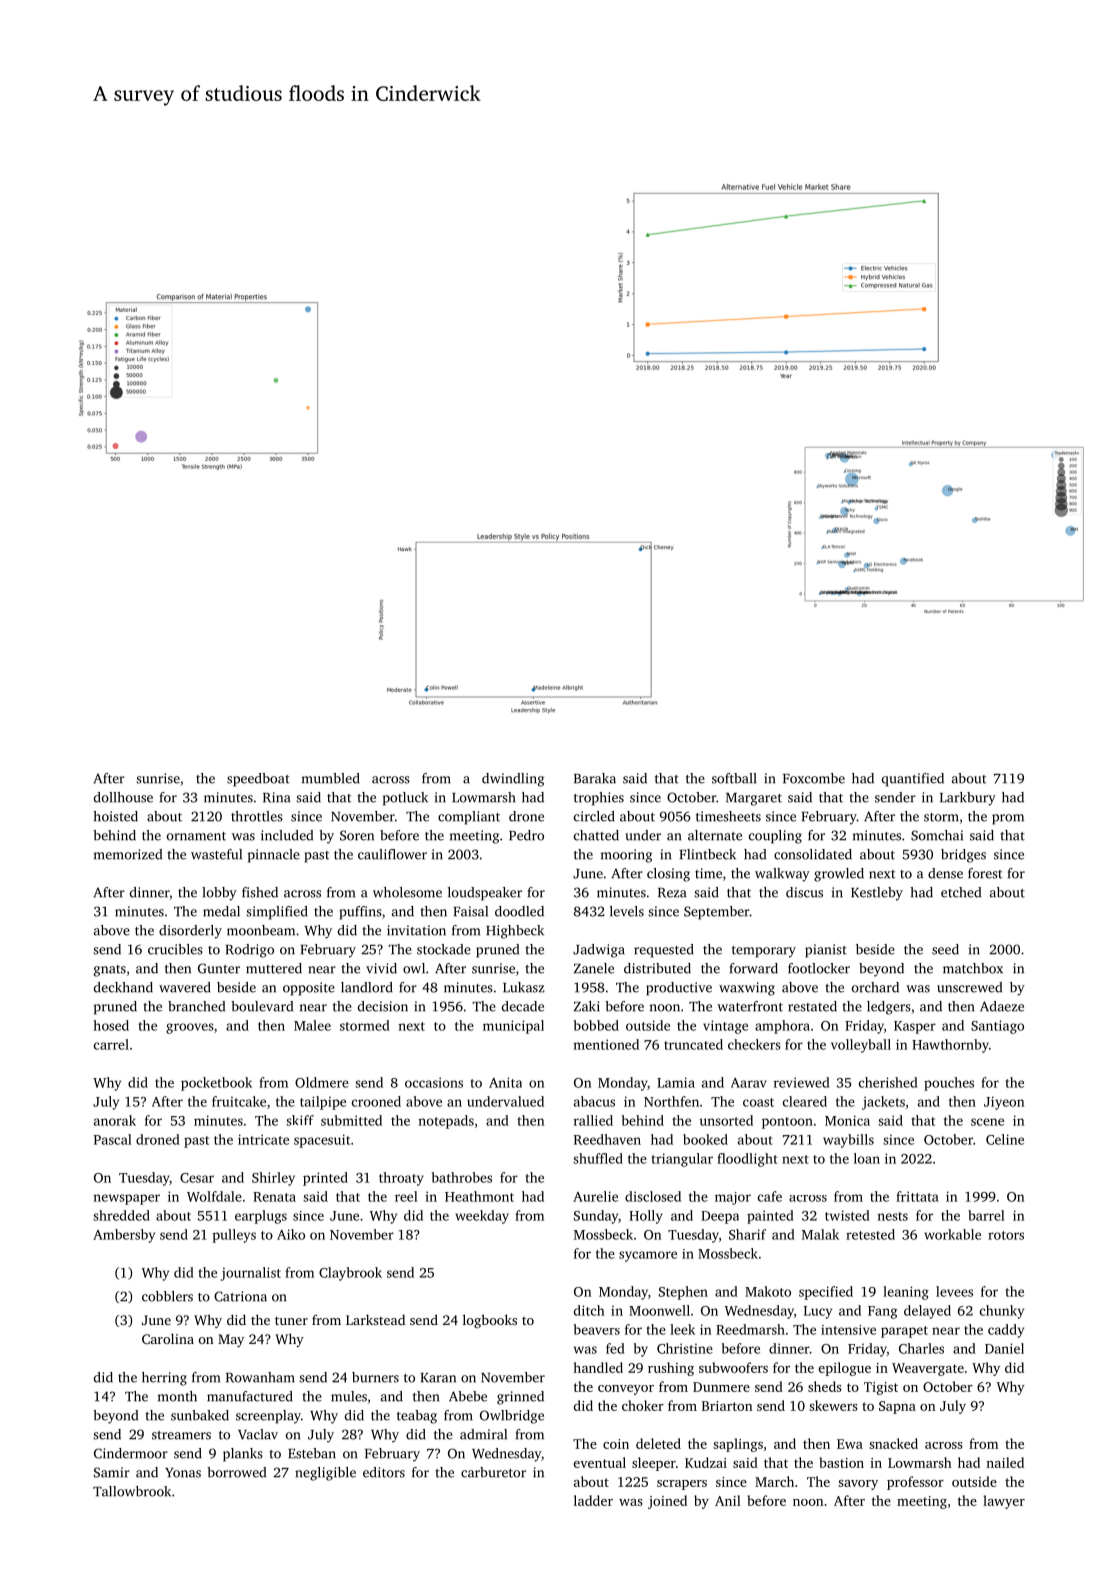  What do you see at coordinates (128, 854) in the screenshot?
I see `memorized` at bounding box center [128, 854].
